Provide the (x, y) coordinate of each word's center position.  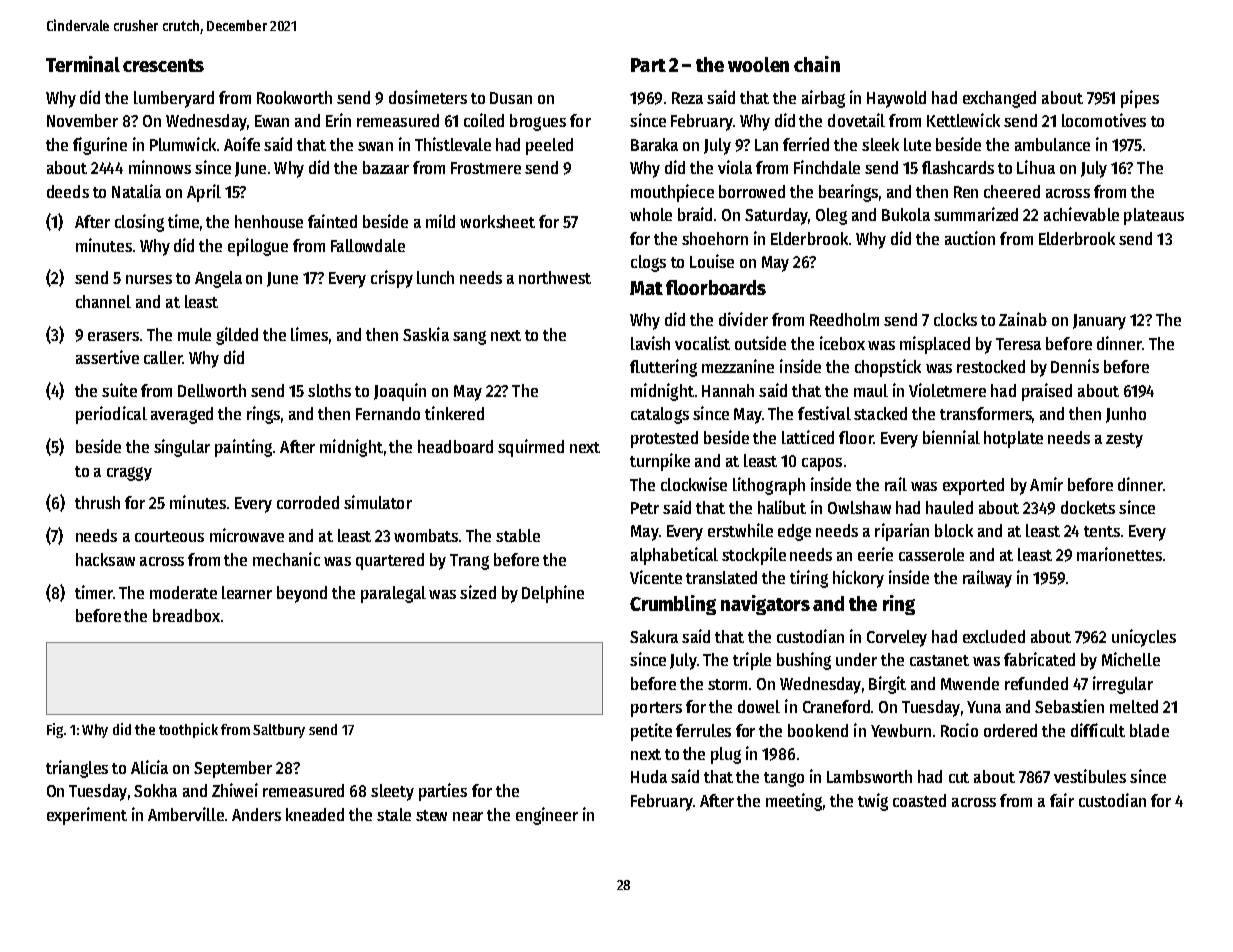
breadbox (186, 615)
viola (735, 167)
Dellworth (212, 390)
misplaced (935, 345)
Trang (469, 562)
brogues (538, 122)
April (204, 193)
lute (917, 144)
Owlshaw (859, 507)
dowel (759, 706)
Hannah (728, 390)
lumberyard (174, 99)
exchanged (999, 99)
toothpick (188, 730)
